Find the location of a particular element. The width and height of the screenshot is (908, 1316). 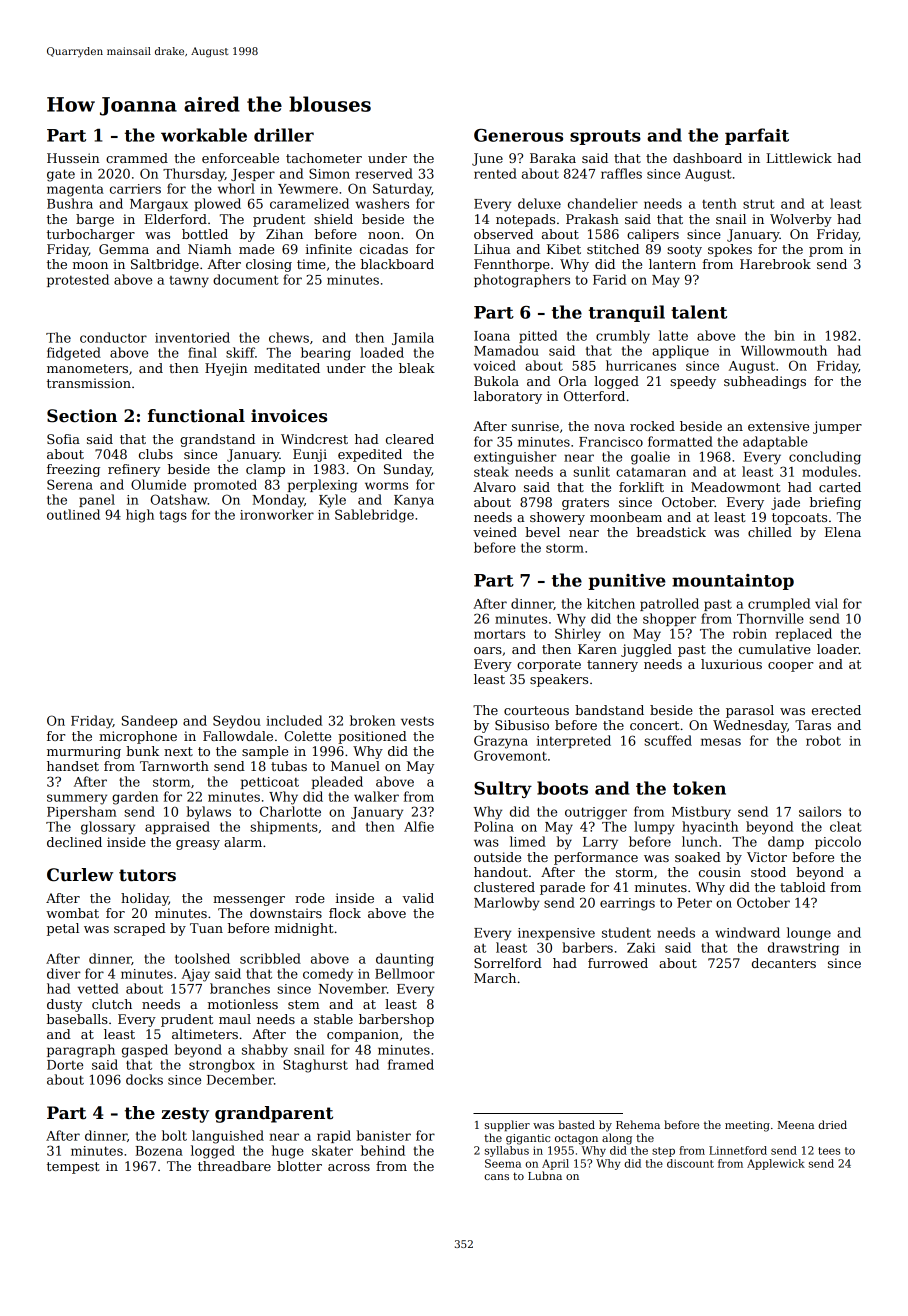

limed is located at coordinates (528, 841).
